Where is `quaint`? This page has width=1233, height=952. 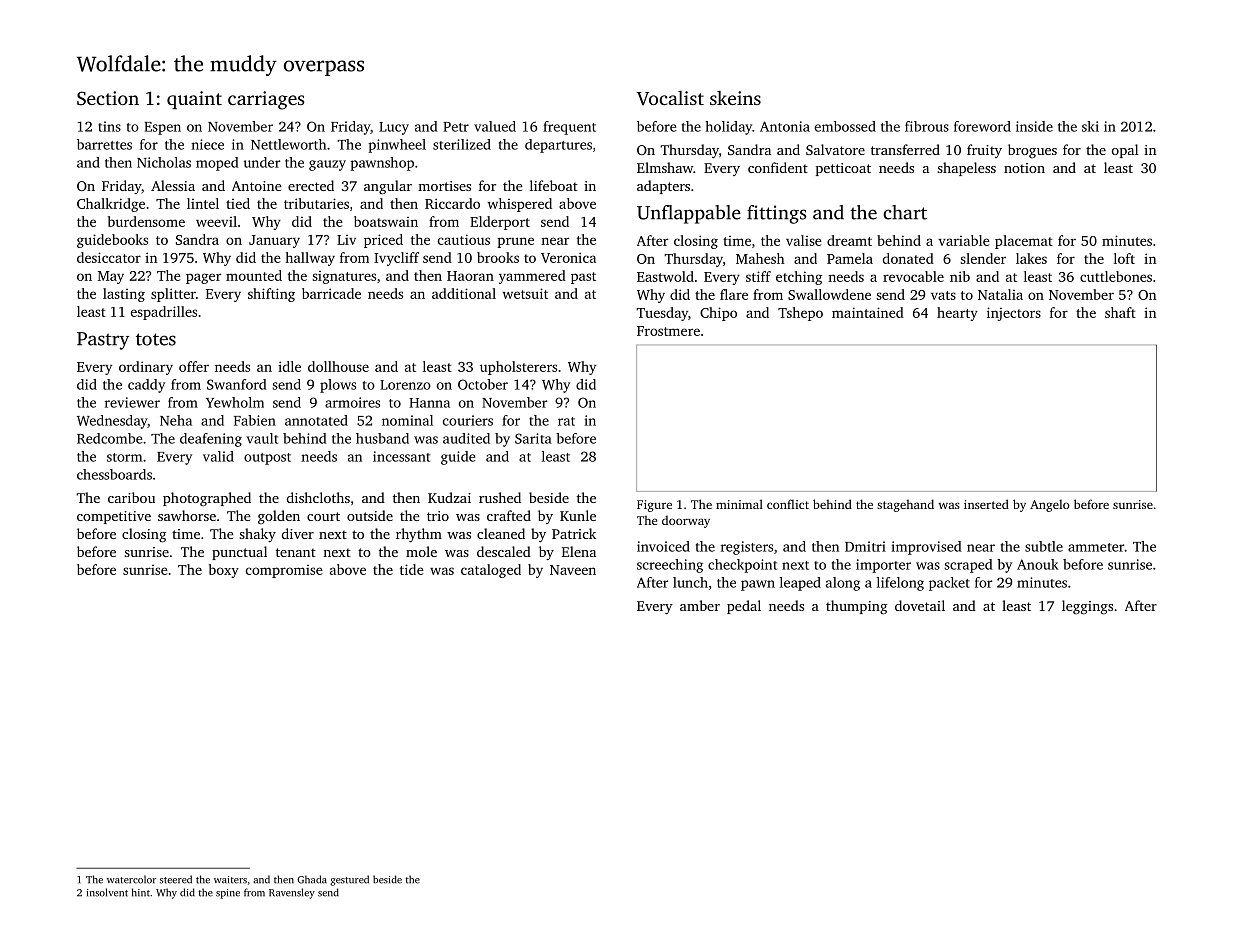 quaint is located at coordinates (194, 100).
